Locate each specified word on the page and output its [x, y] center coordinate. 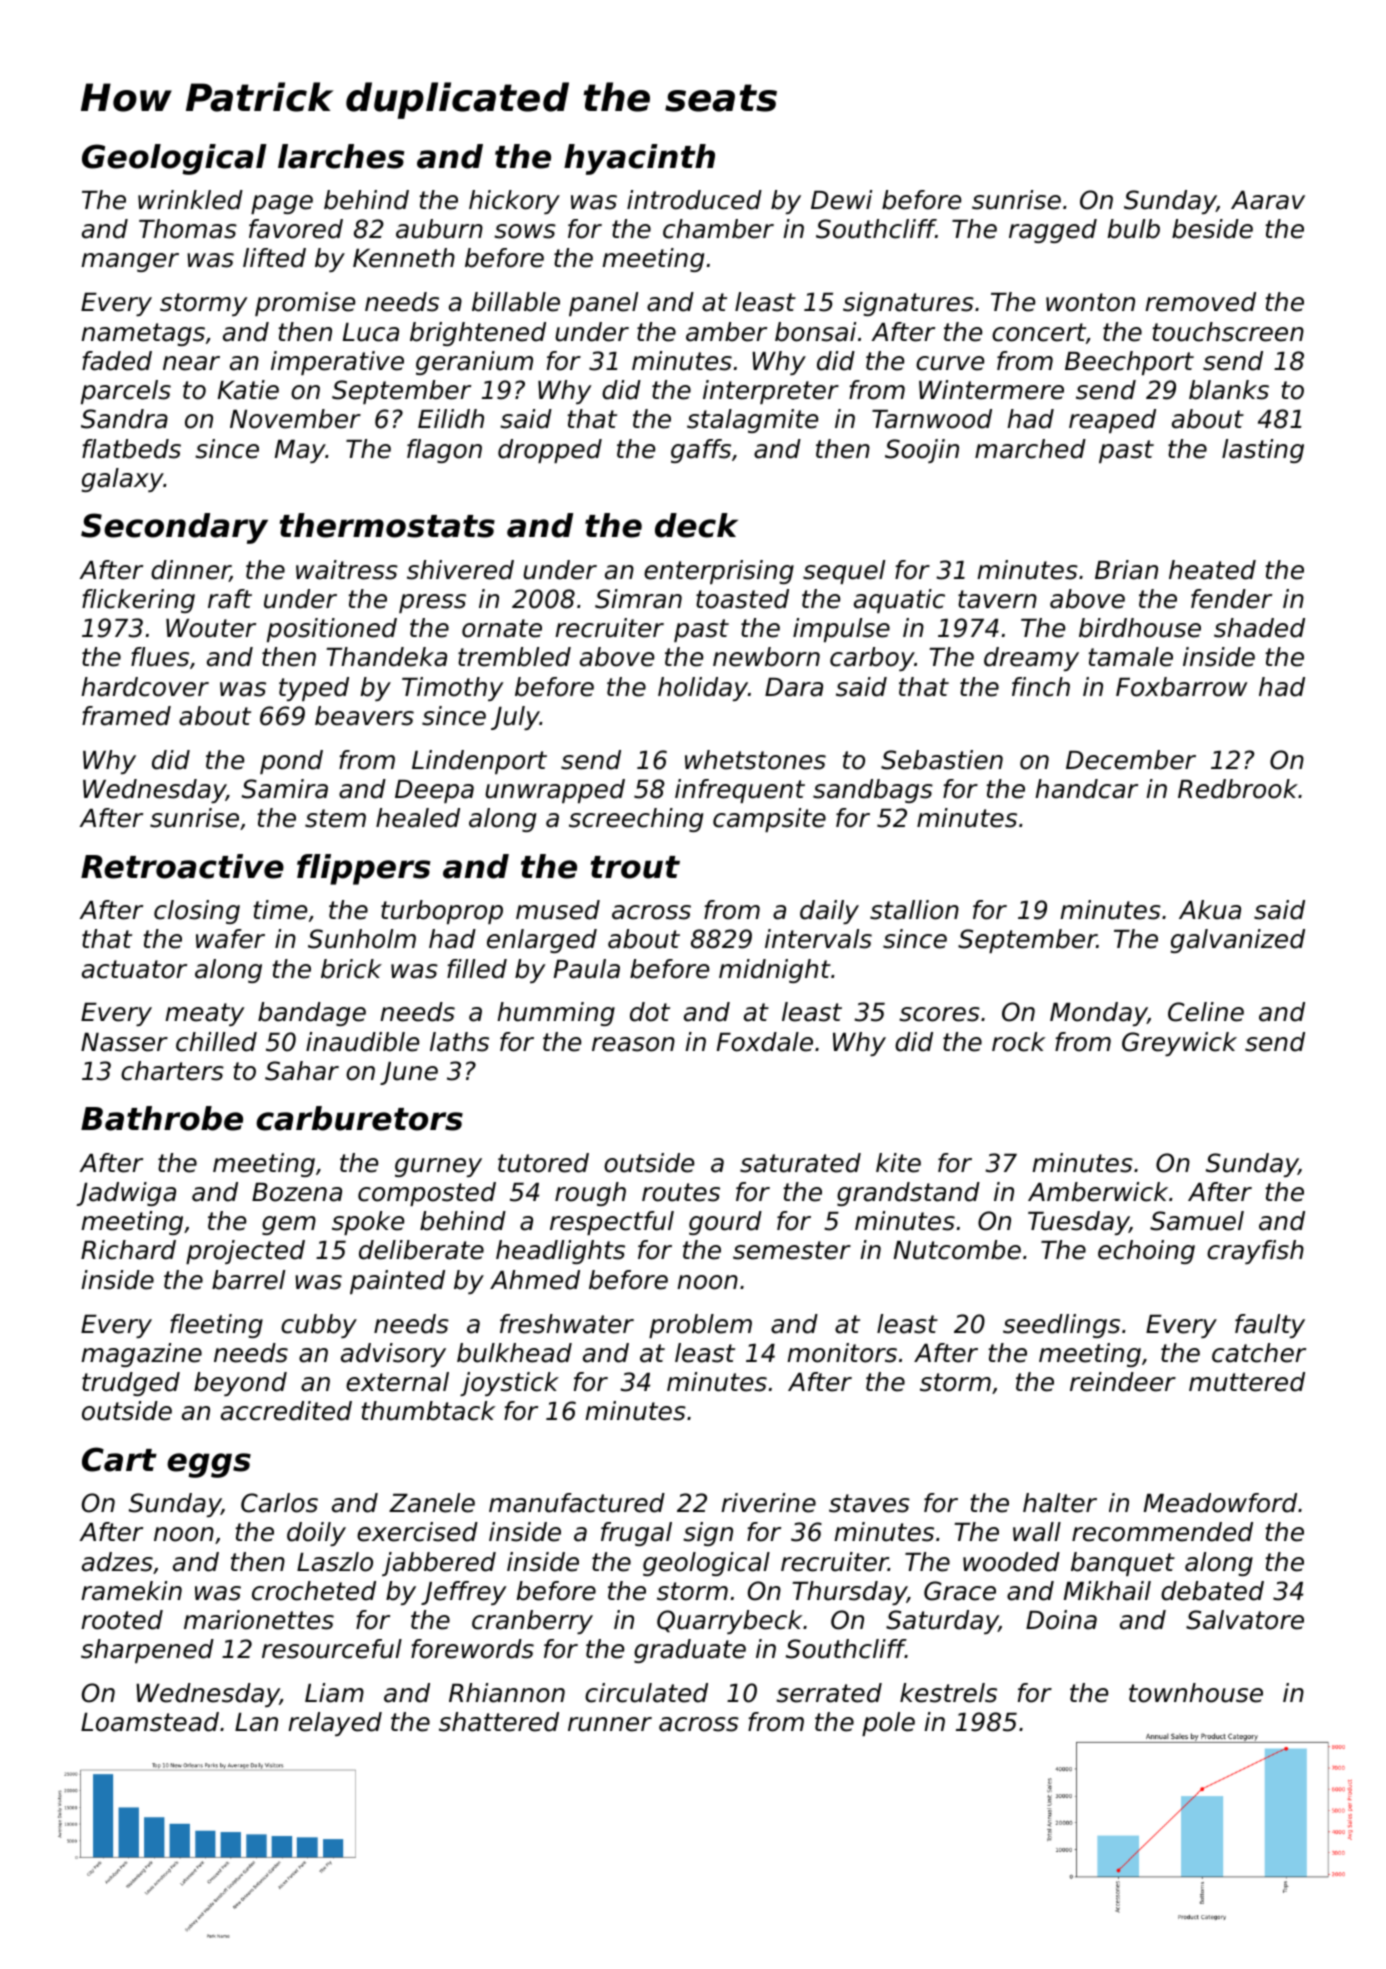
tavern [997, 599]
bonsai [815, 332]
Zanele [432, 1503]
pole [888, 1724]
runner [610, 1724]
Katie [248, 390]
